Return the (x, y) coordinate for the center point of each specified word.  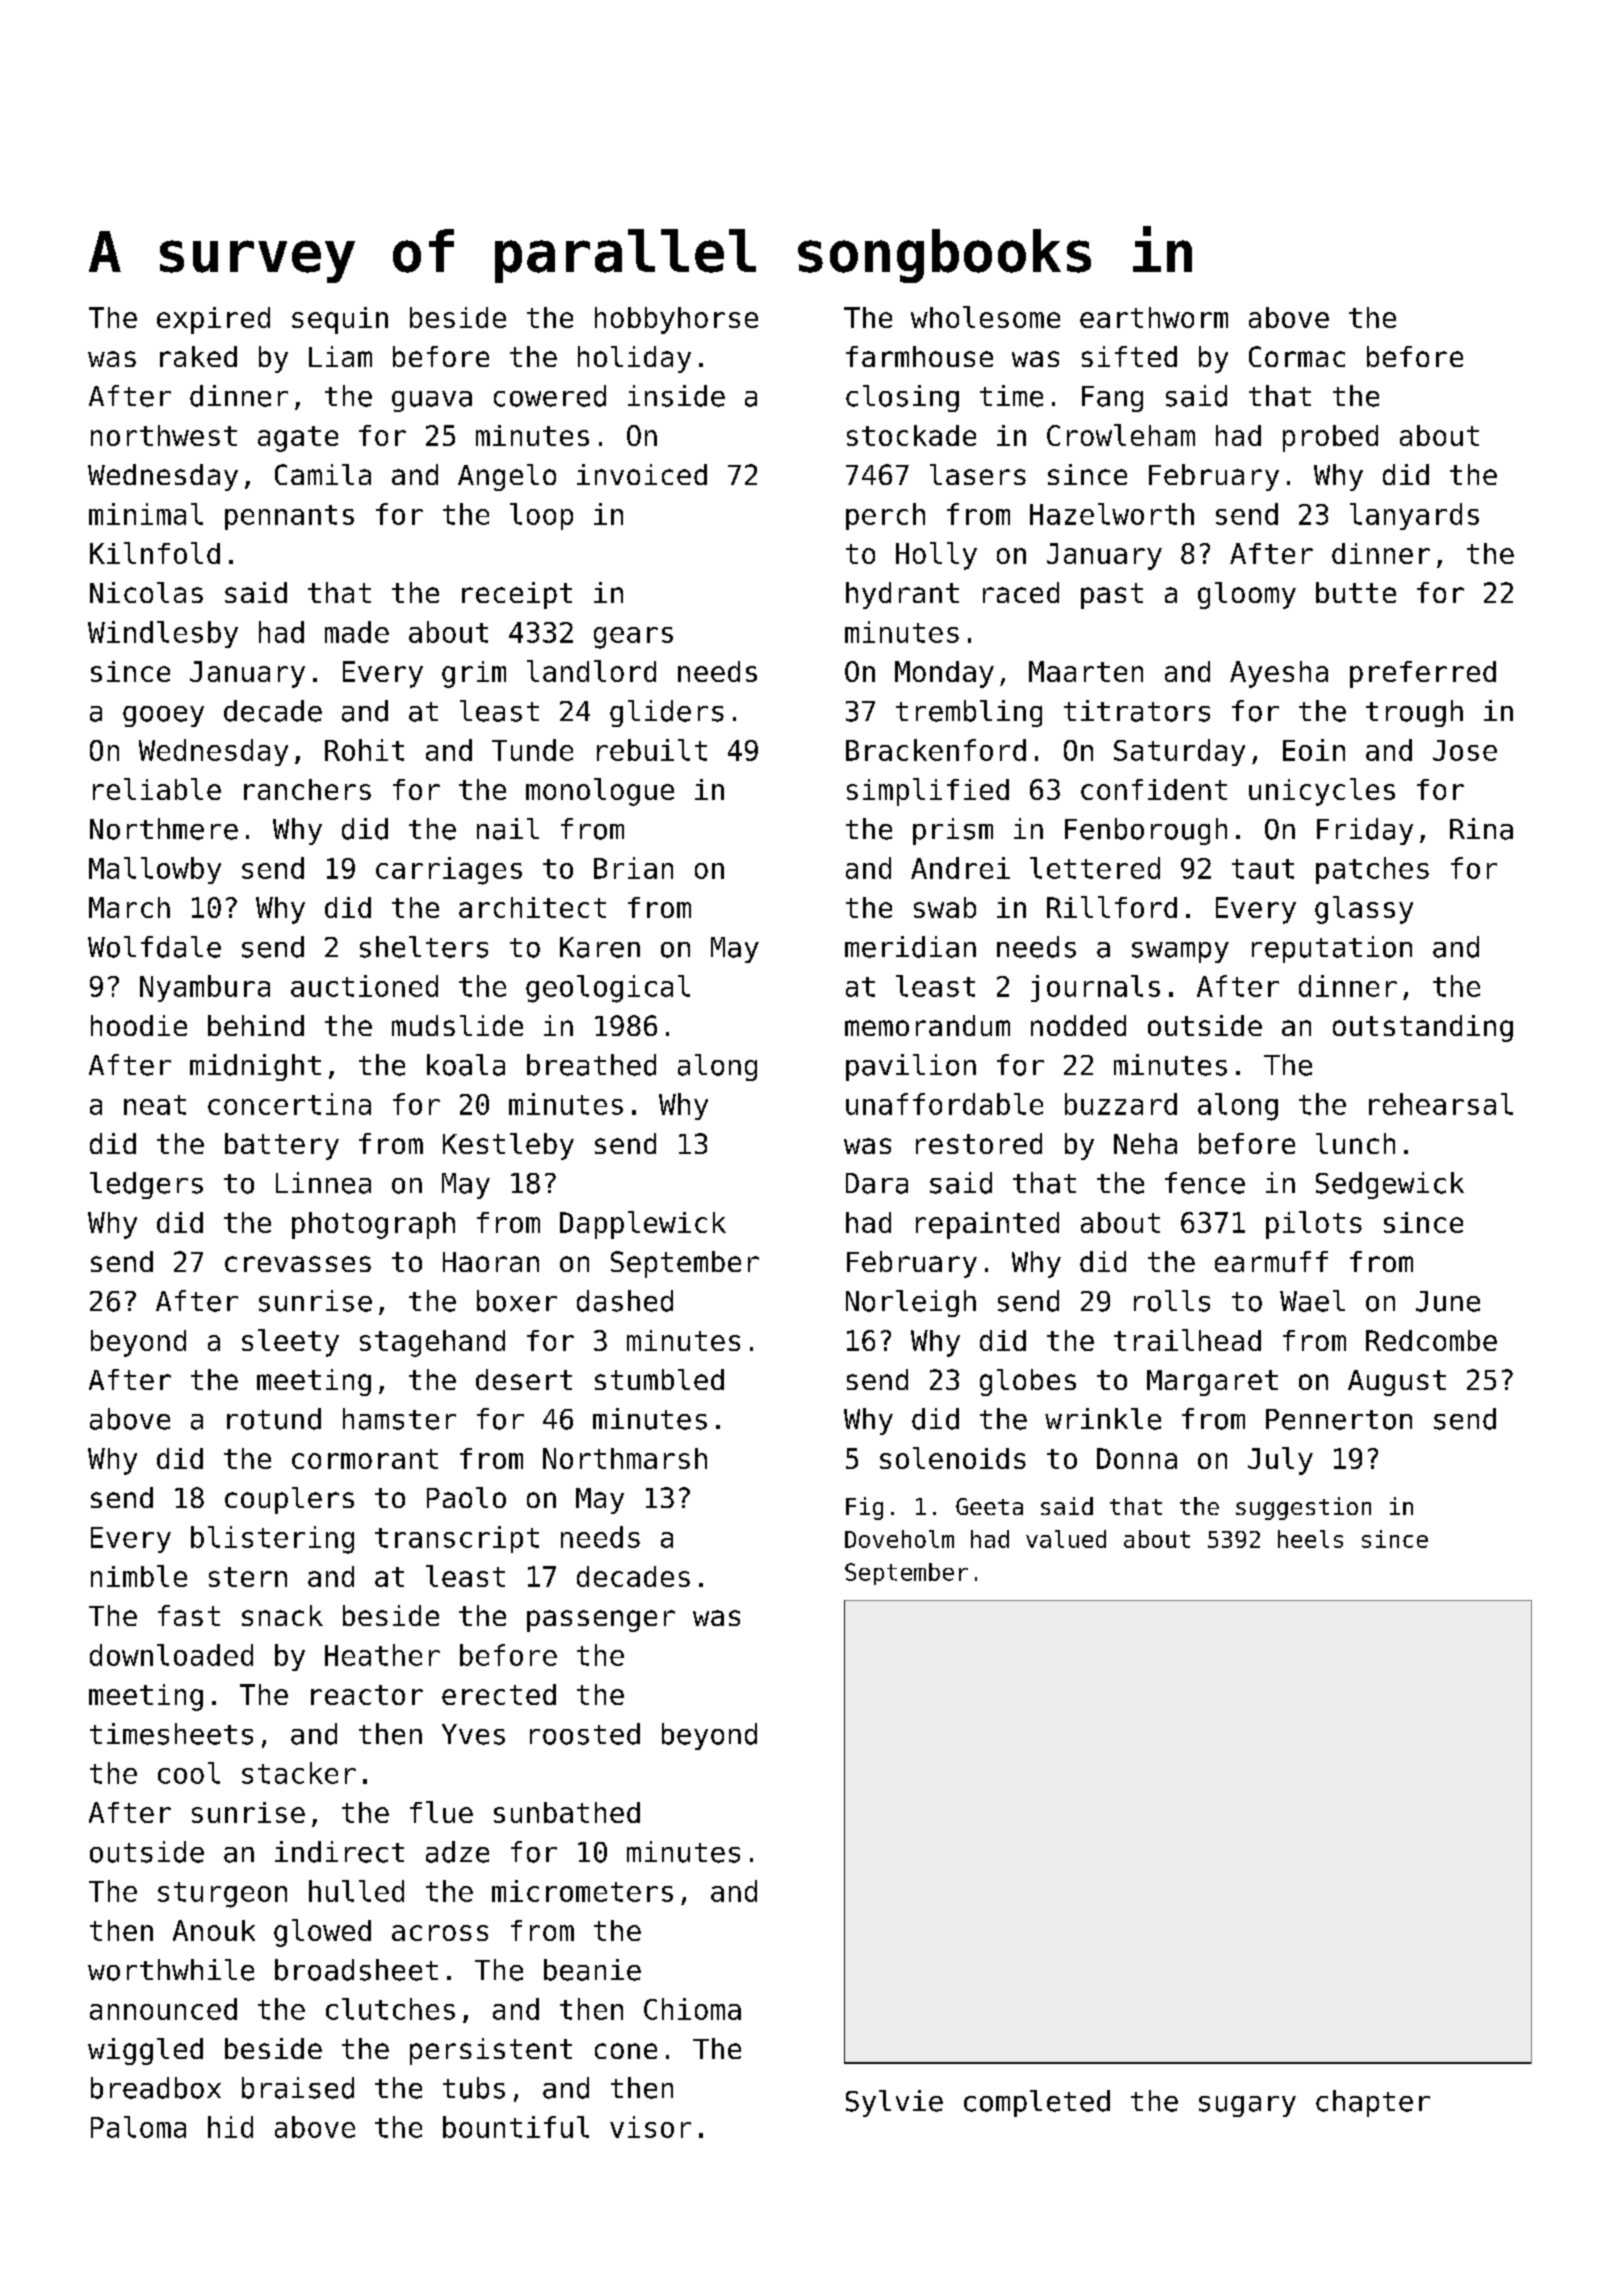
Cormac (1297, 356)
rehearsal (1441, 1104)
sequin (340, 320)
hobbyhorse (676, 320)
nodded (1078, 1025)
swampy (1180, 952)
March (129, 907)
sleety (290, 1343)
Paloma (138, 2127)
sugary (1247, 2106)
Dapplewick (643, 1225)
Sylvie (894, 2103)
